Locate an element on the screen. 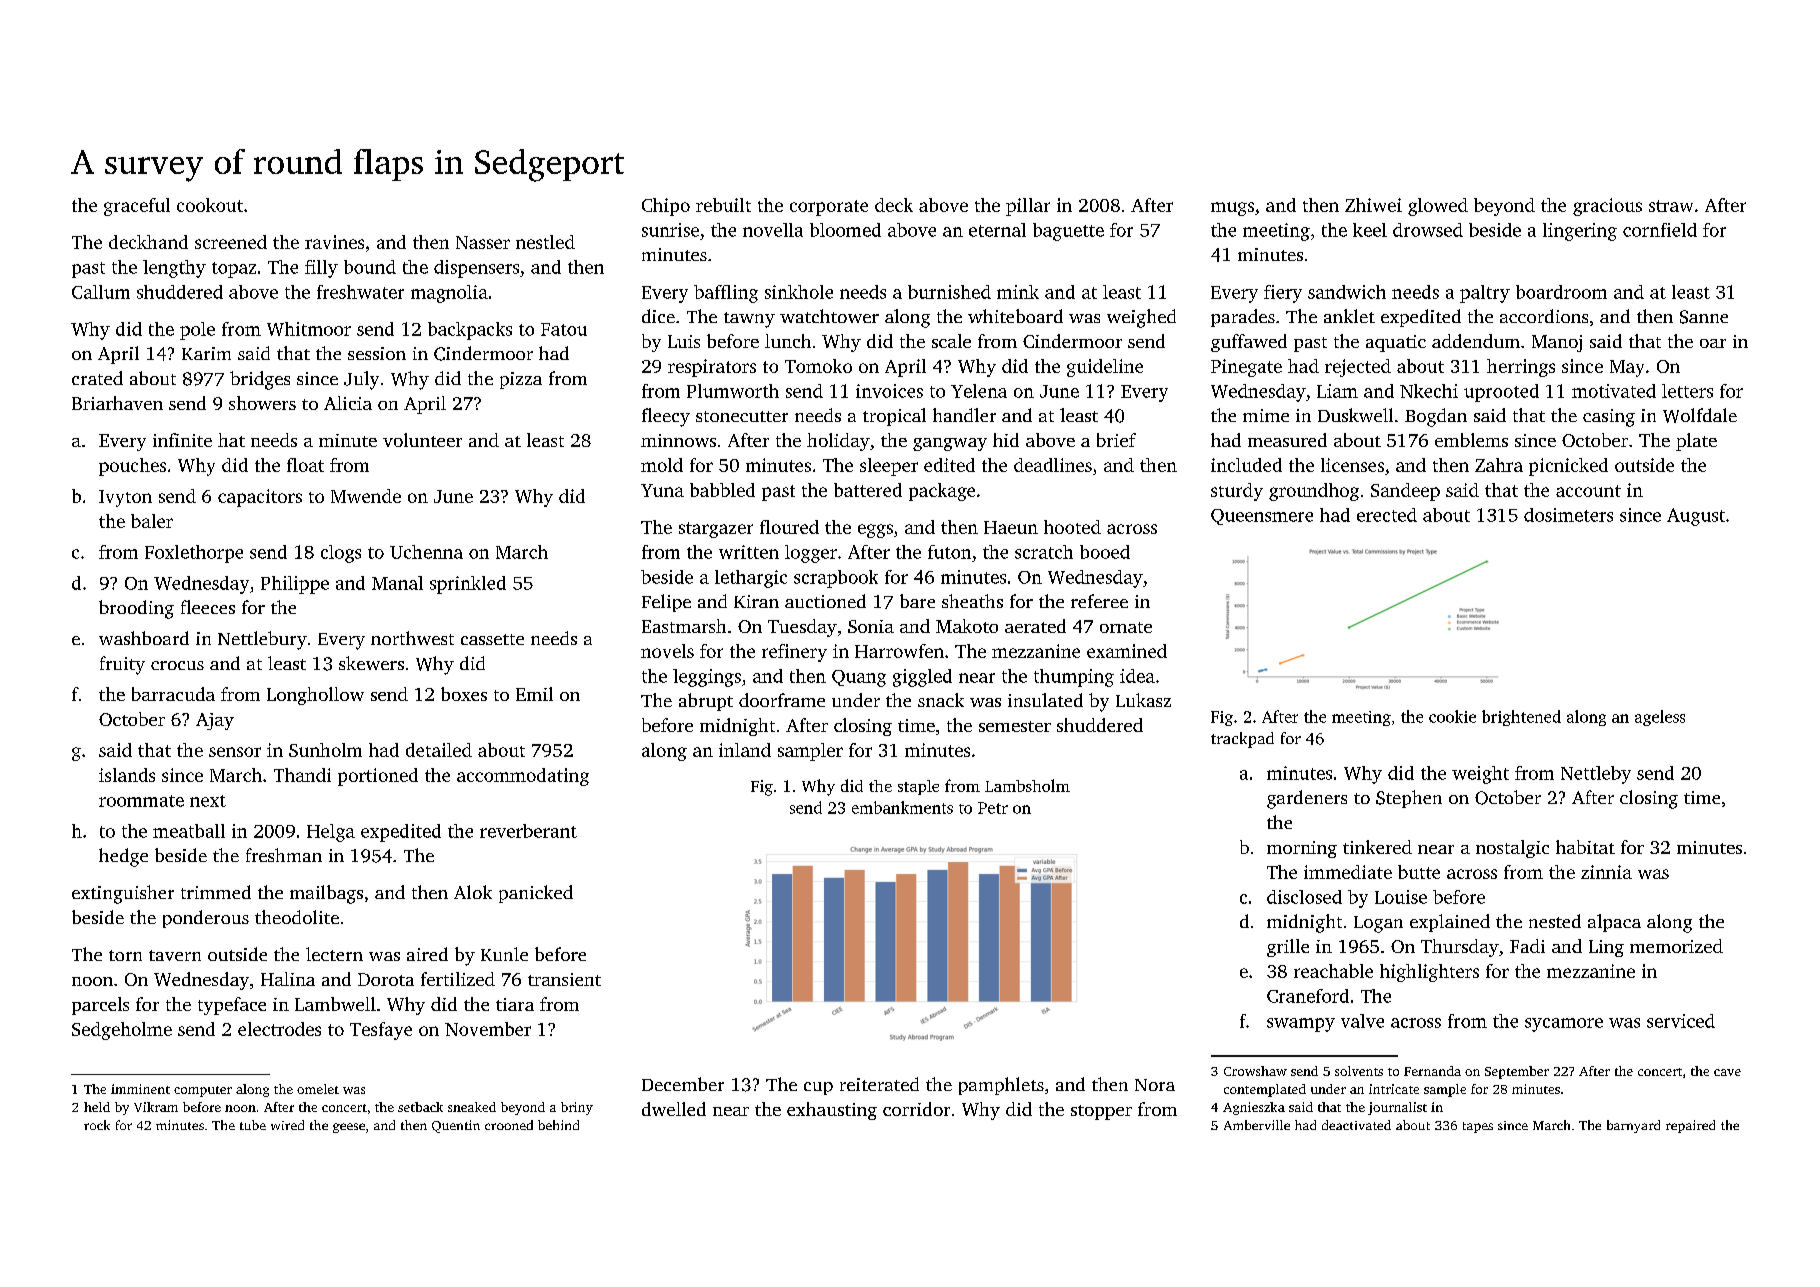  barnyard is located at coordinates (1633, 1126).
